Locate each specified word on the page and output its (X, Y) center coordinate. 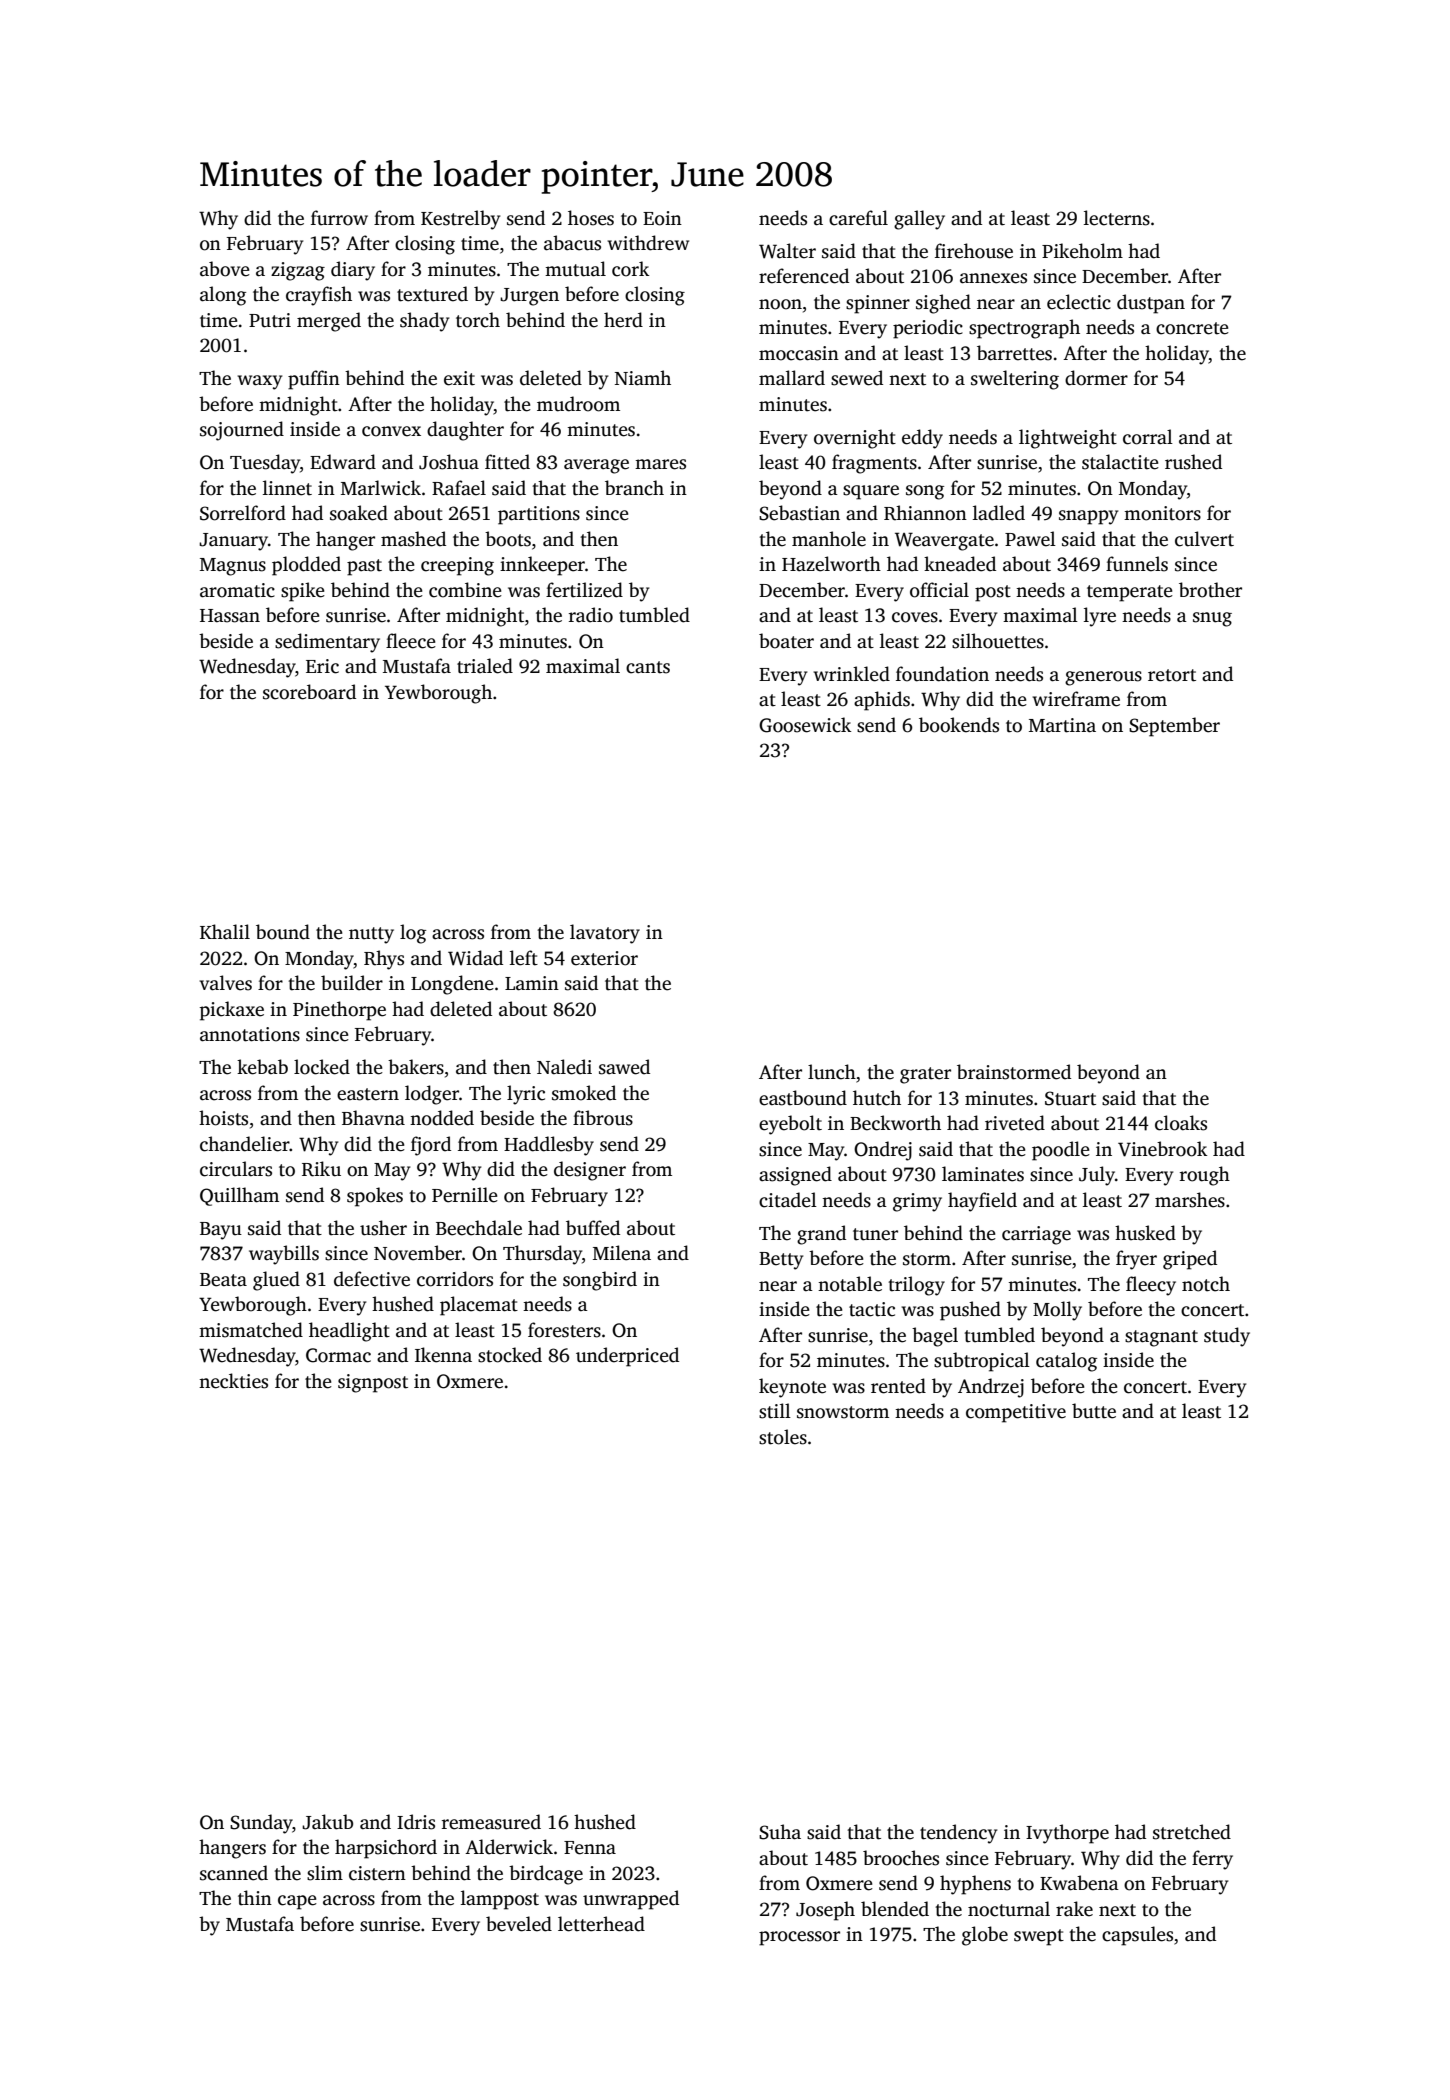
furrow (339, 218)
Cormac (338, 1355)
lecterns (1117, 218)
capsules (1137, 1936)
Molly (1057, 1311)
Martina (1062, 725)
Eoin (662, 218)
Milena (622, 1253)
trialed (485, 666)
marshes (1190, 1200)
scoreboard (309, 692)
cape (297, 1902)
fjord (431, 1146)
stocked (510, 1355)
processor (799, 1938)
